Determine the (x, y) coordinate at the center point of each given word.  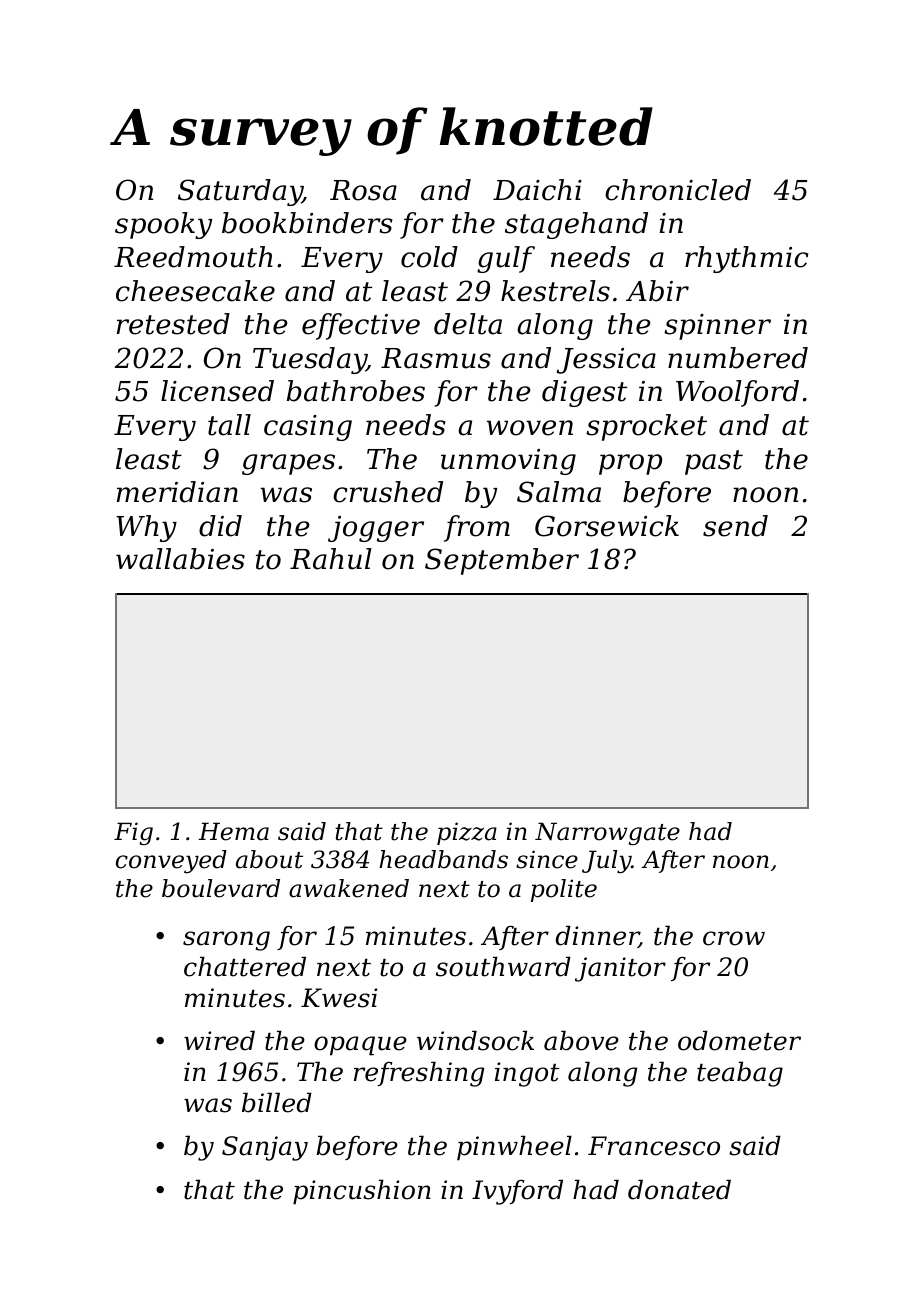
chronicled (678, 190)
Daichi (537, 190)
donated (679, 1189)
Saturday (240, 192)
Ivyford (517, 1192)
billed (277, 1102)
